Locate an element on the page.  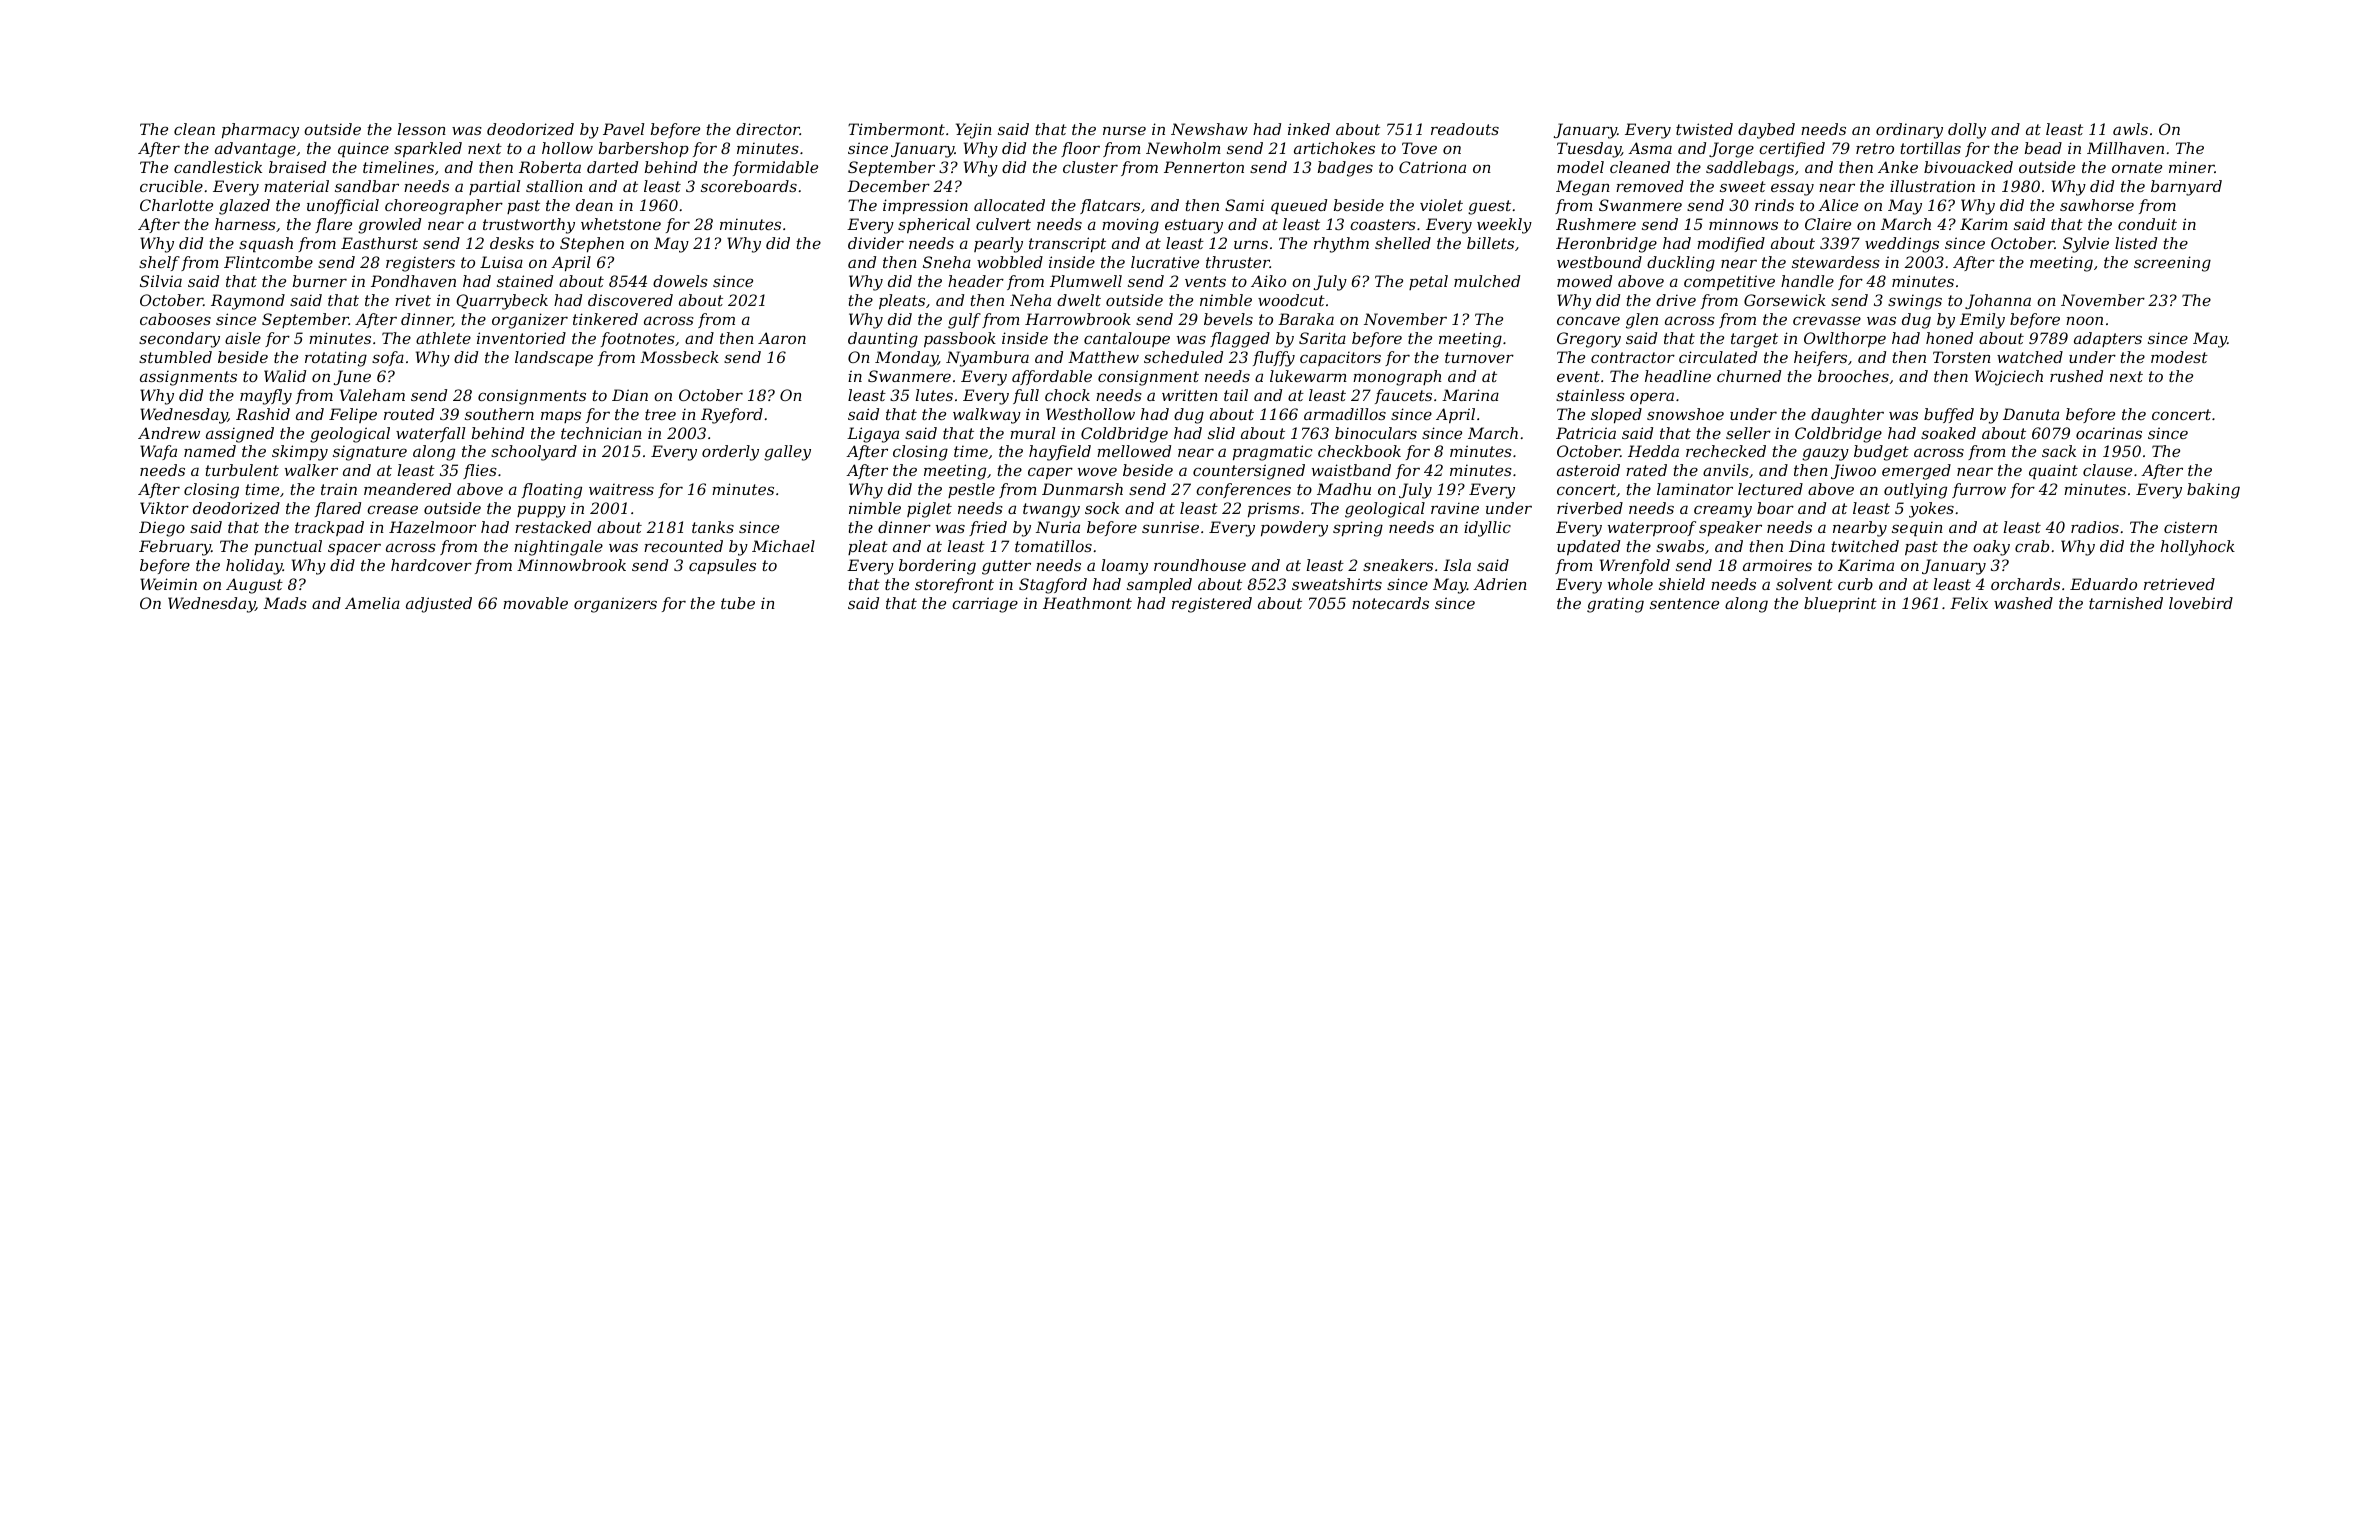
registered is located at coordinates (1212, 605).
